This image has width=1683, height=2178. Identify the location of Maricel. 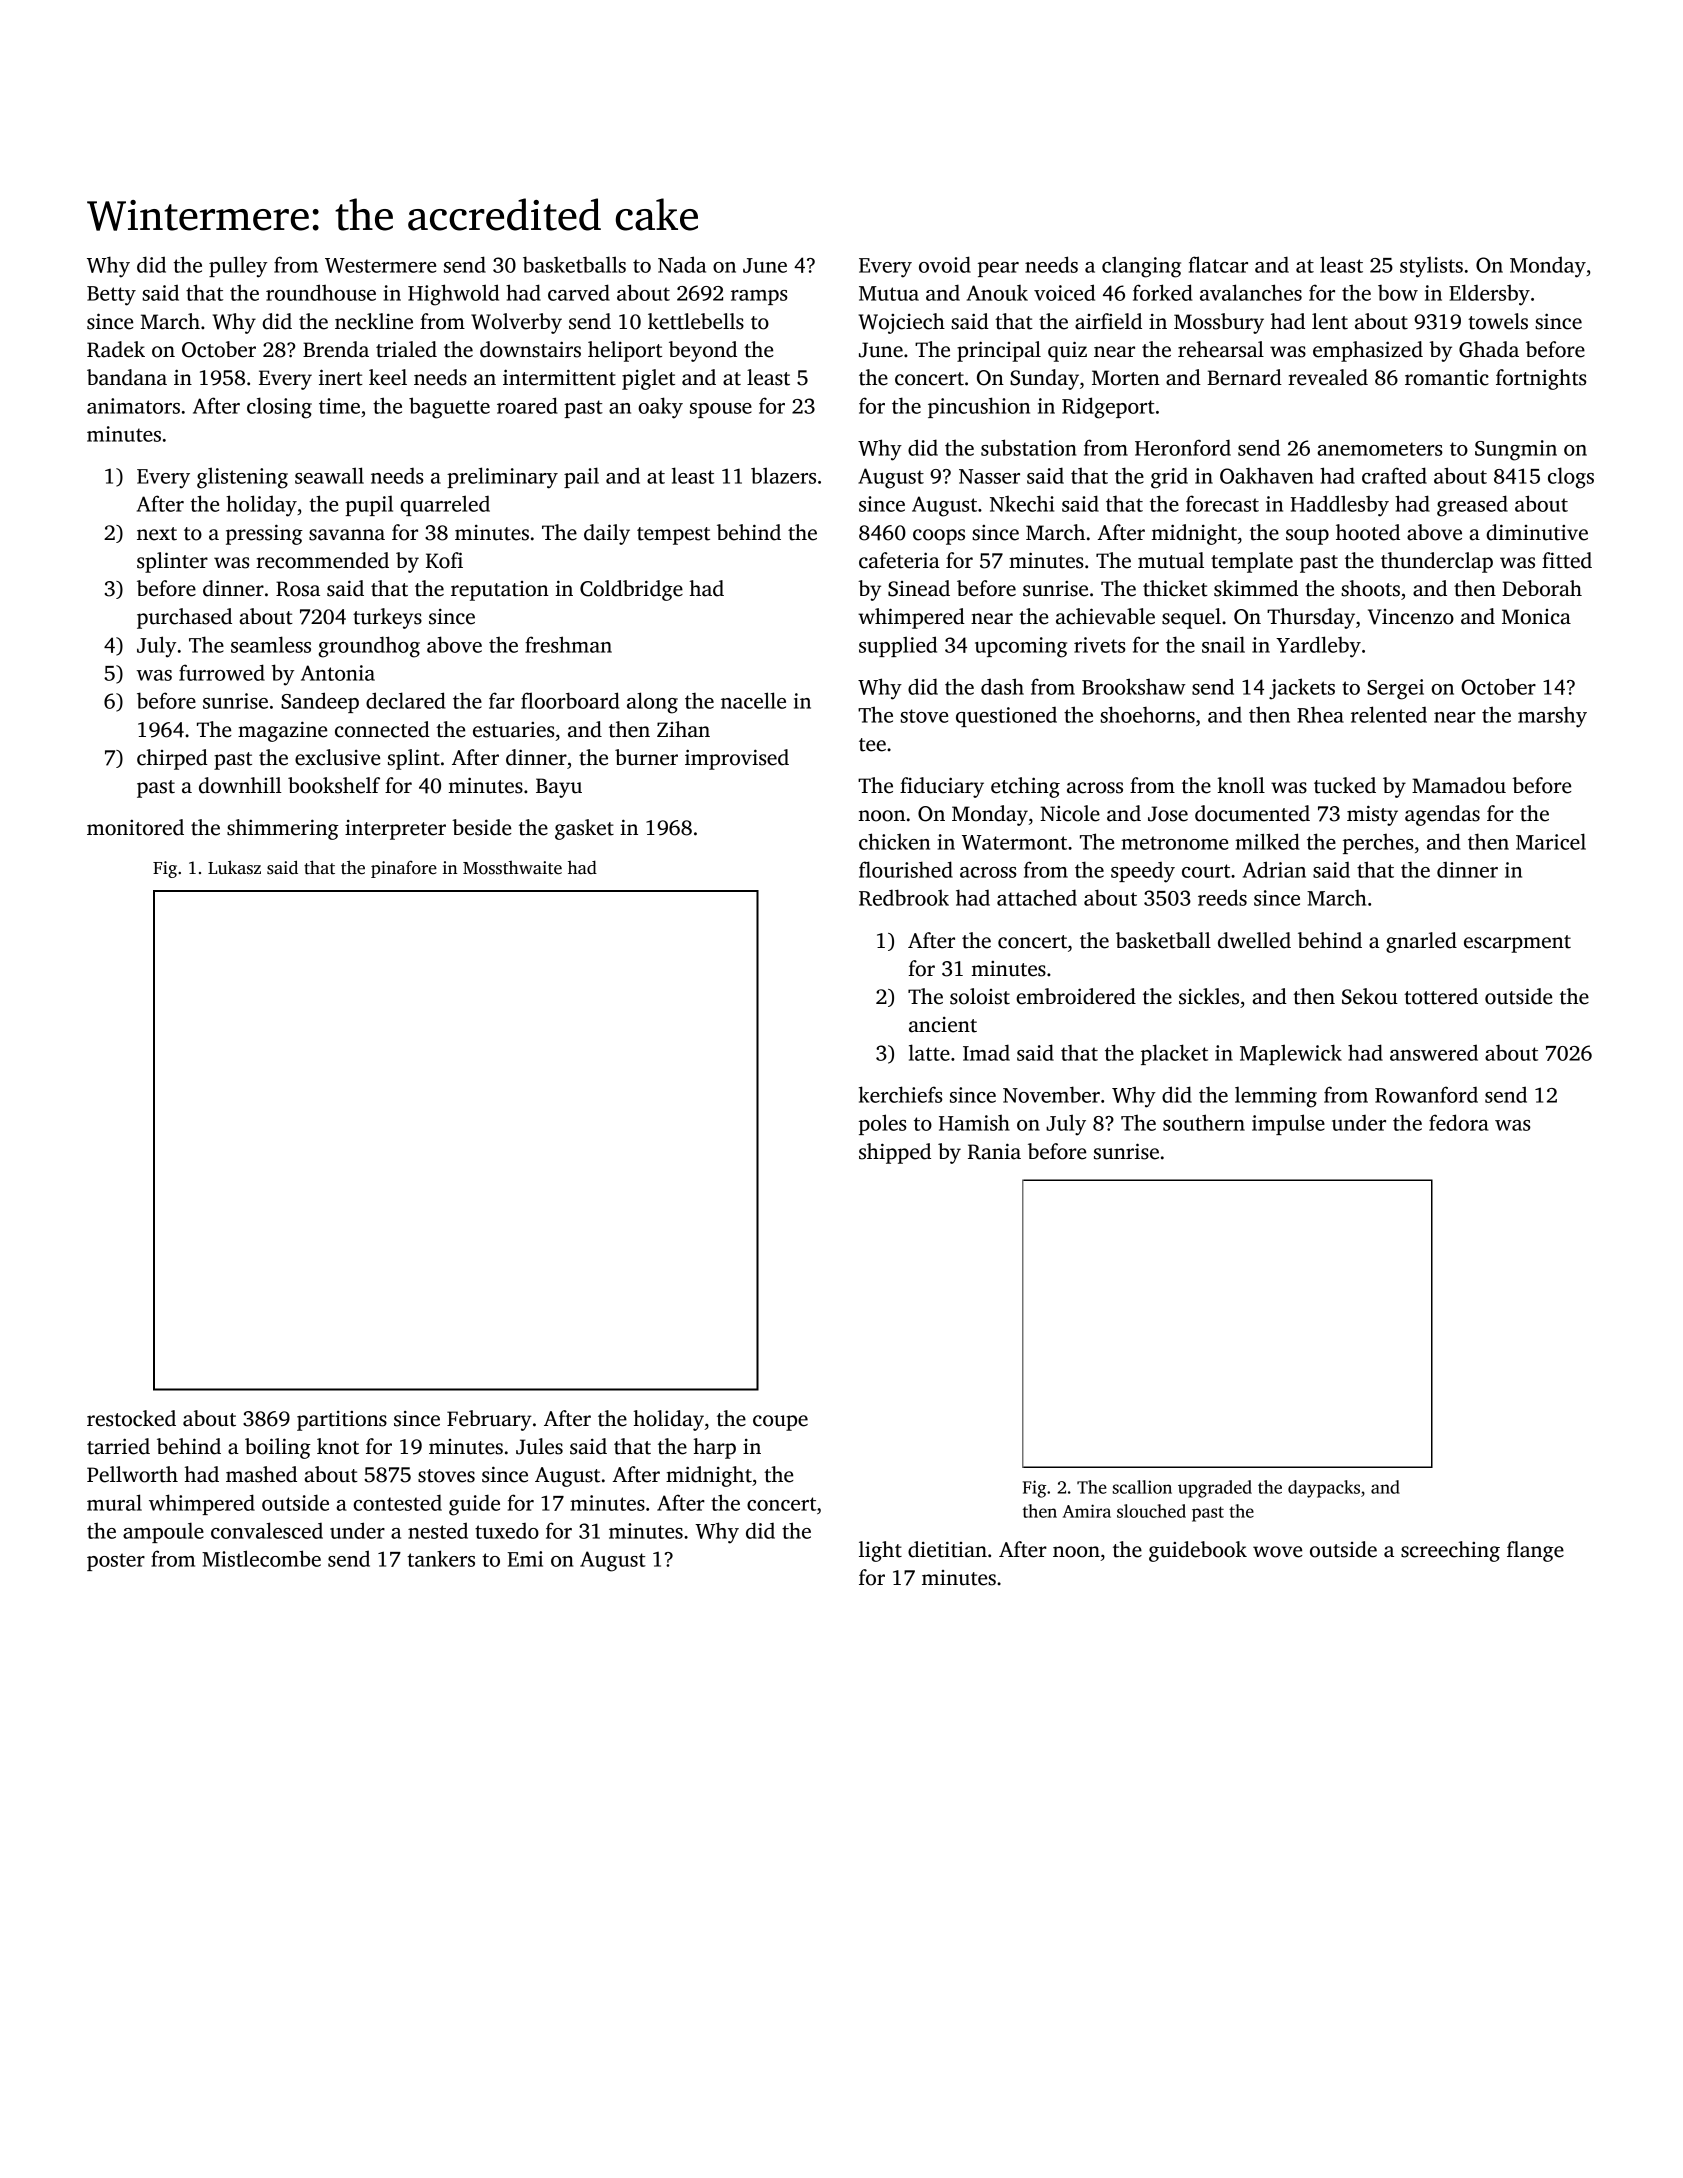
(1551, 841).
